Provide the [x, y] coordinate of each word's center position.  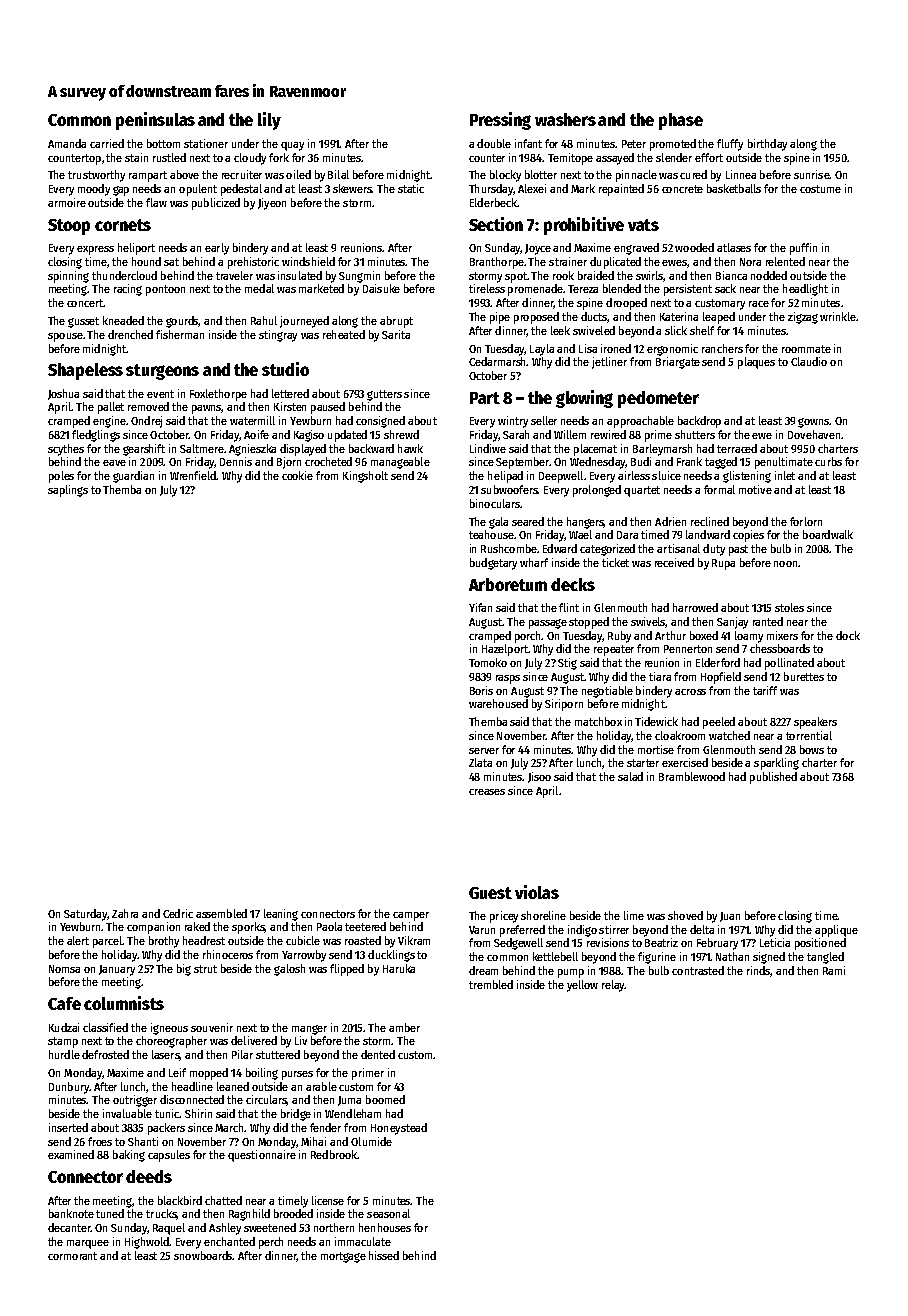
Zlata [480, 762]
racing [128, 290]
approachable [640, 422]
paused [328, 408]
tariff [765, 690]
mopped [209, 1074]
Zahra [125, 913]
